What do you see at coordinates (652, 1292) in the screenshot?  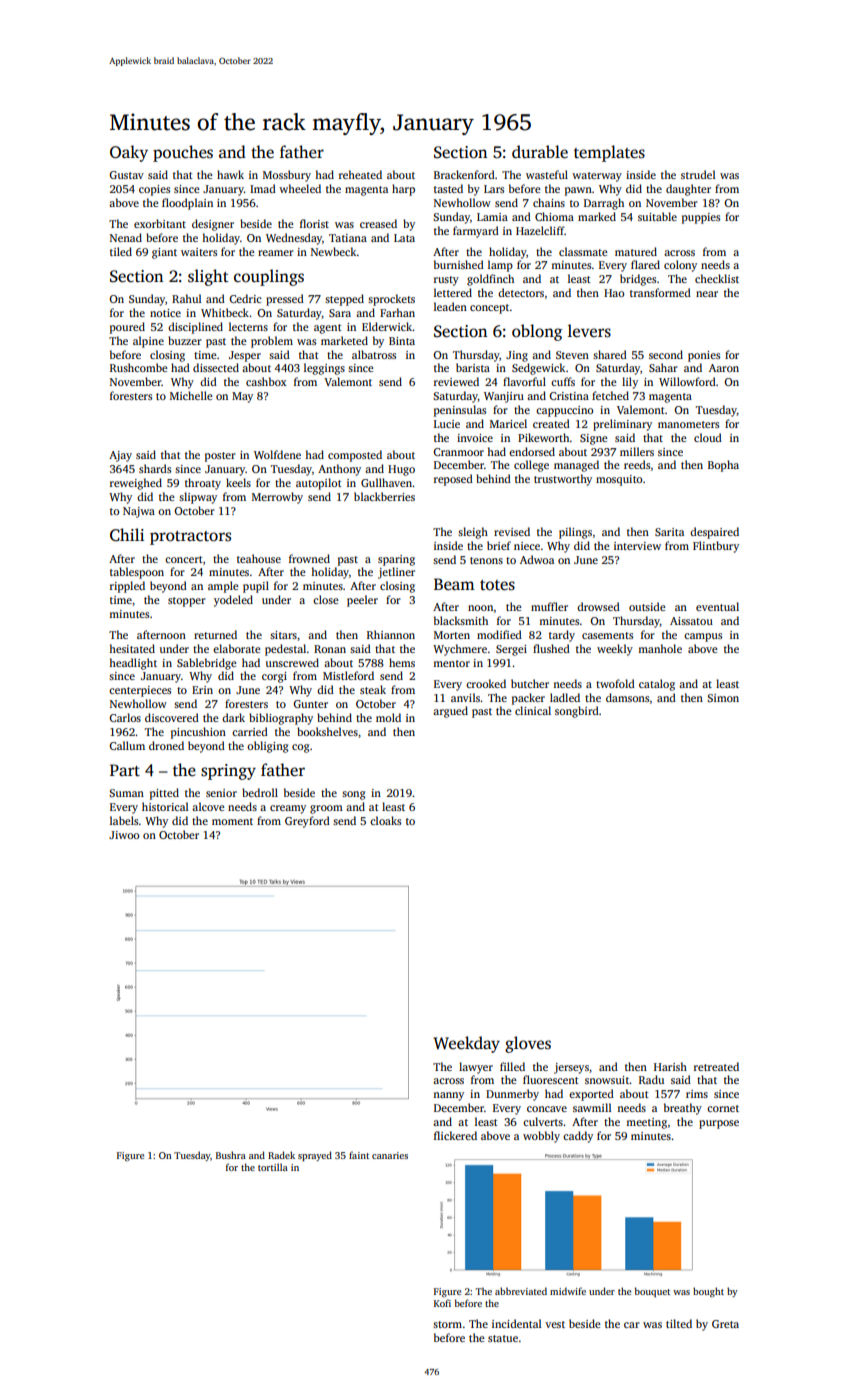 I see `bouquet` at bounding box center [652, 1292].
